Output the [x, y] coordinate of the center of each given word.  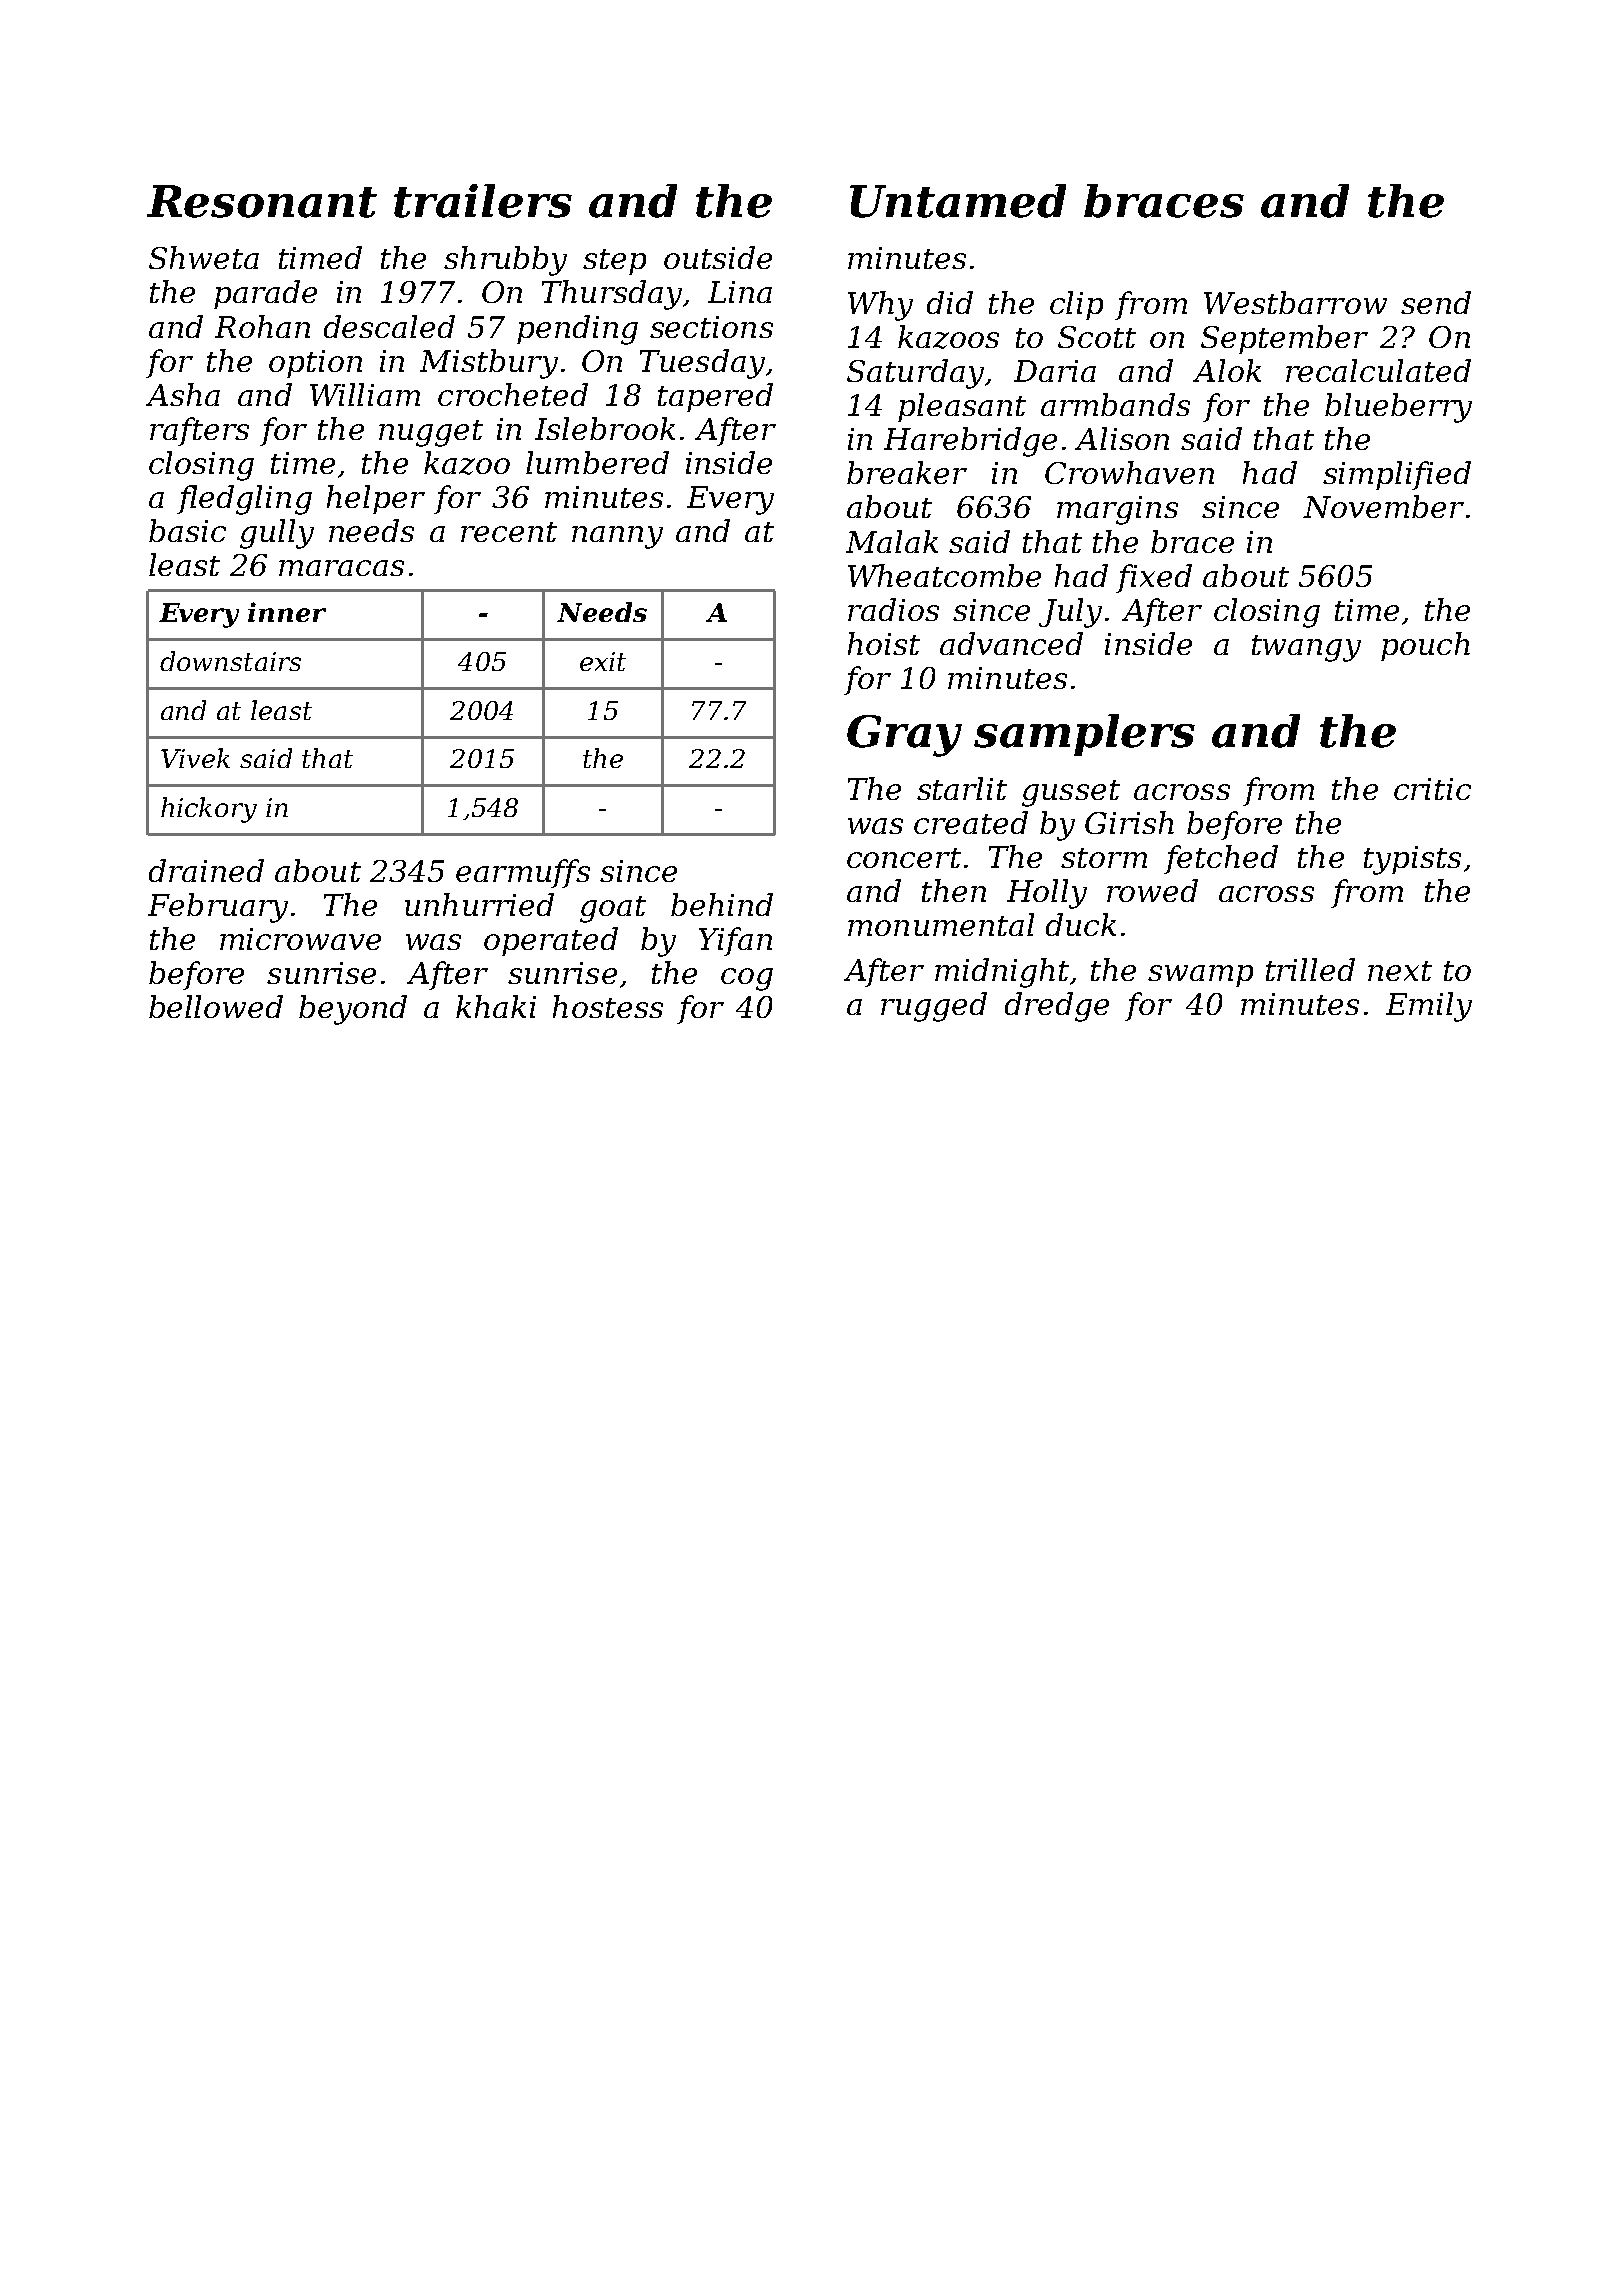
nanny [617, 537]
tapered [715, 397]
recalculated [1378, 370]
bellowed [216, 1006]
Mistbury [489, 364]
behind [722, 904]
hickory [209, 810]
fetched [1221, 859]
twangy [1306, 648]
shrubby [505, 261]
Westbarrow [1295, 302]
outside [718, 257]
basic [187, 530]
